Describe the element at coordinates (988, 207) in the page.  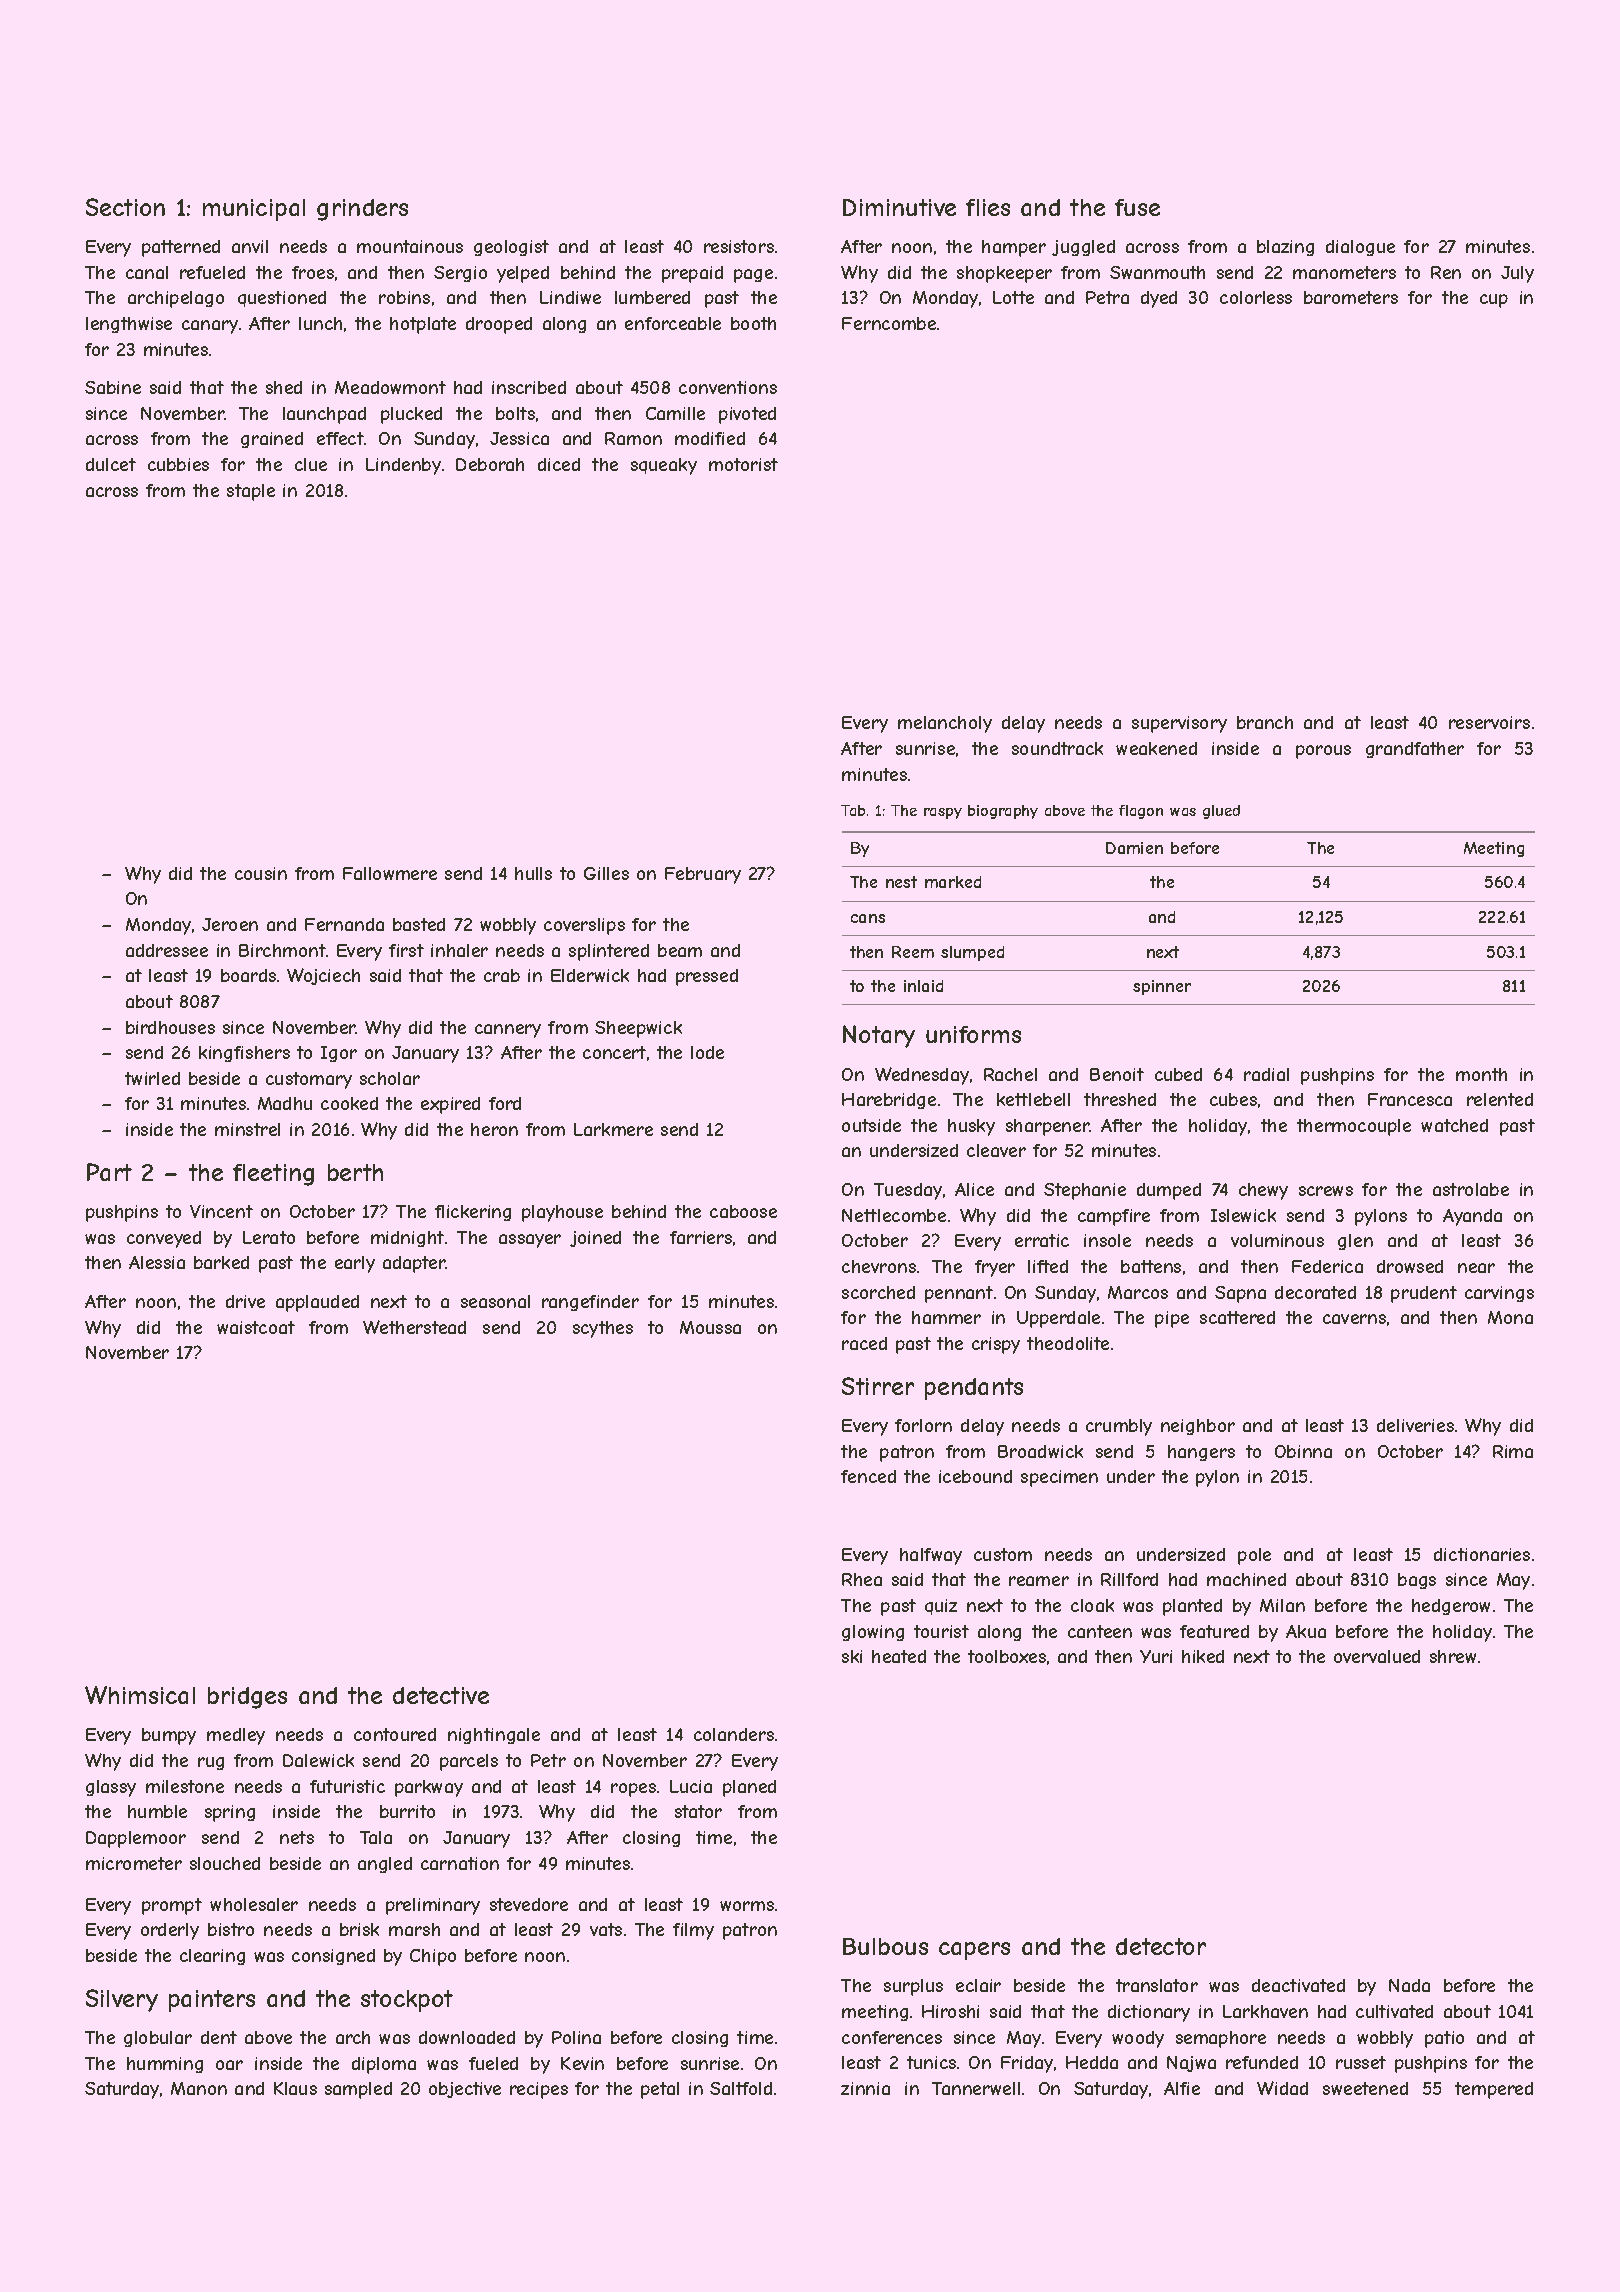
I see `flies` at that location.
